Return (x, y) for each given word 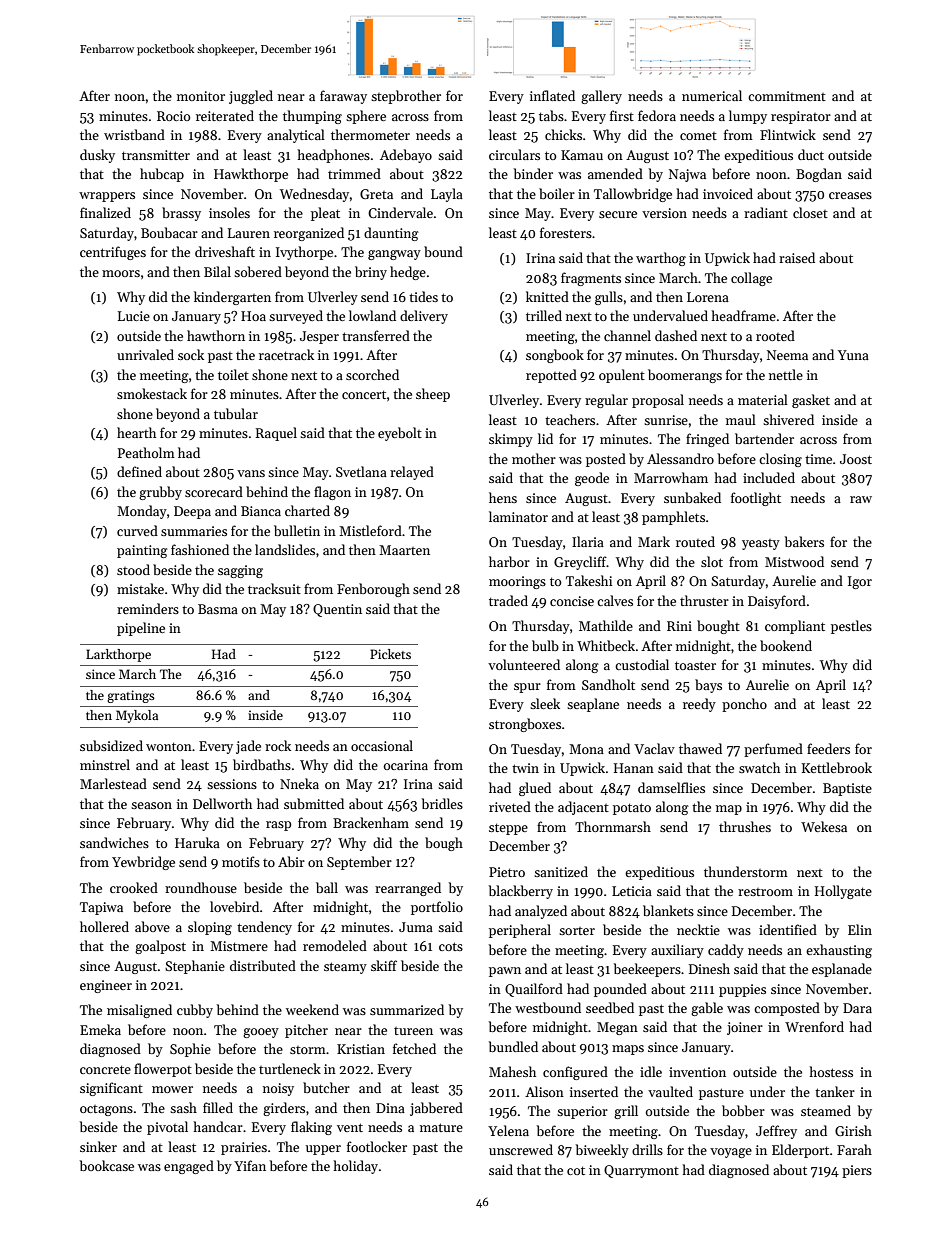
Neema (787, 355)
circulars (514, 154)
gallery (601, 97)
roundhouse (201, 887)
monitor (201, 96)
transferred (376, 335)
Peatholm (146, 452)
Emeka (100, 1029)
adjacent (583, 808)
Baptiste (847, 789)
